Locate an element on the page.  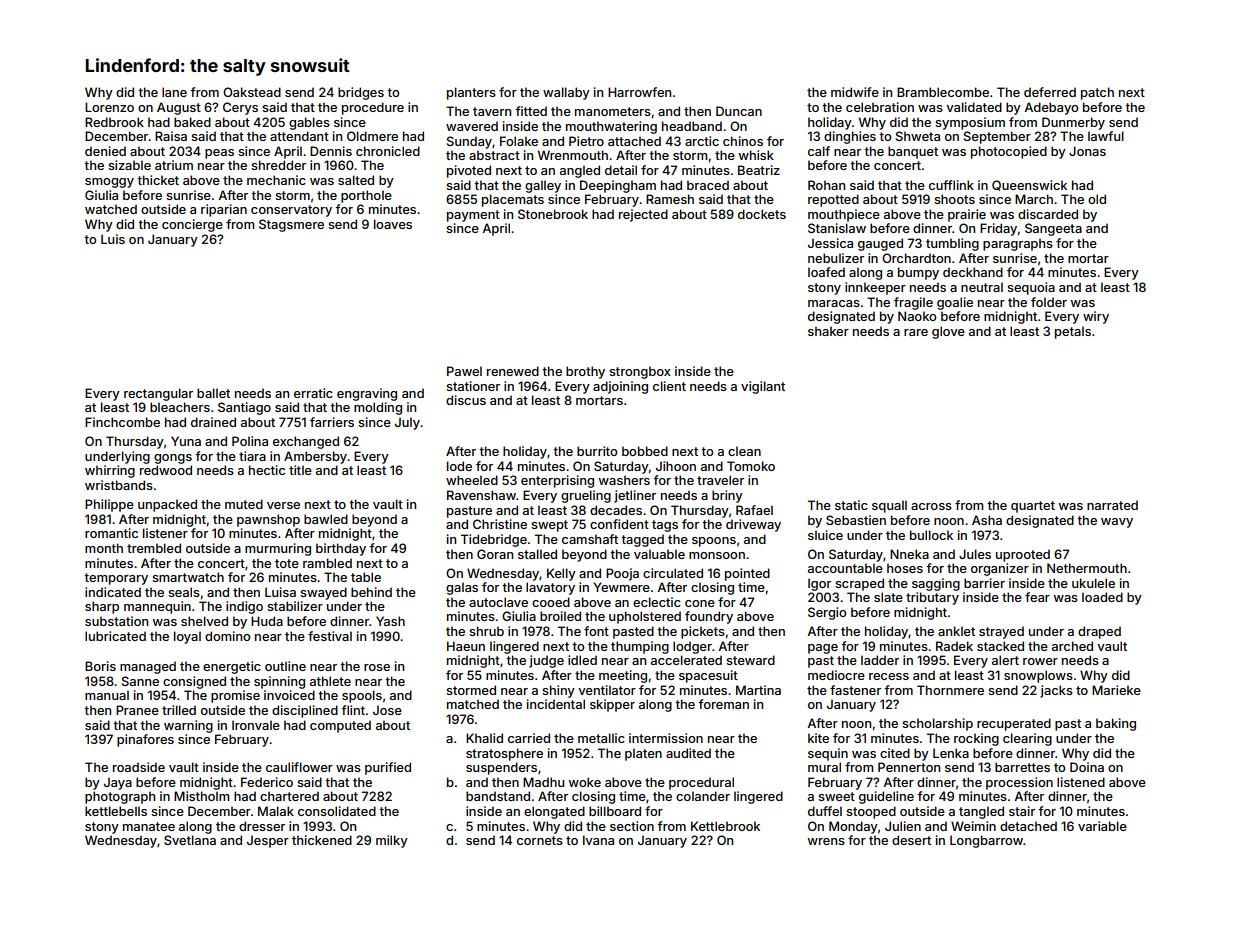
discus is located at coordinates (466, 400).
